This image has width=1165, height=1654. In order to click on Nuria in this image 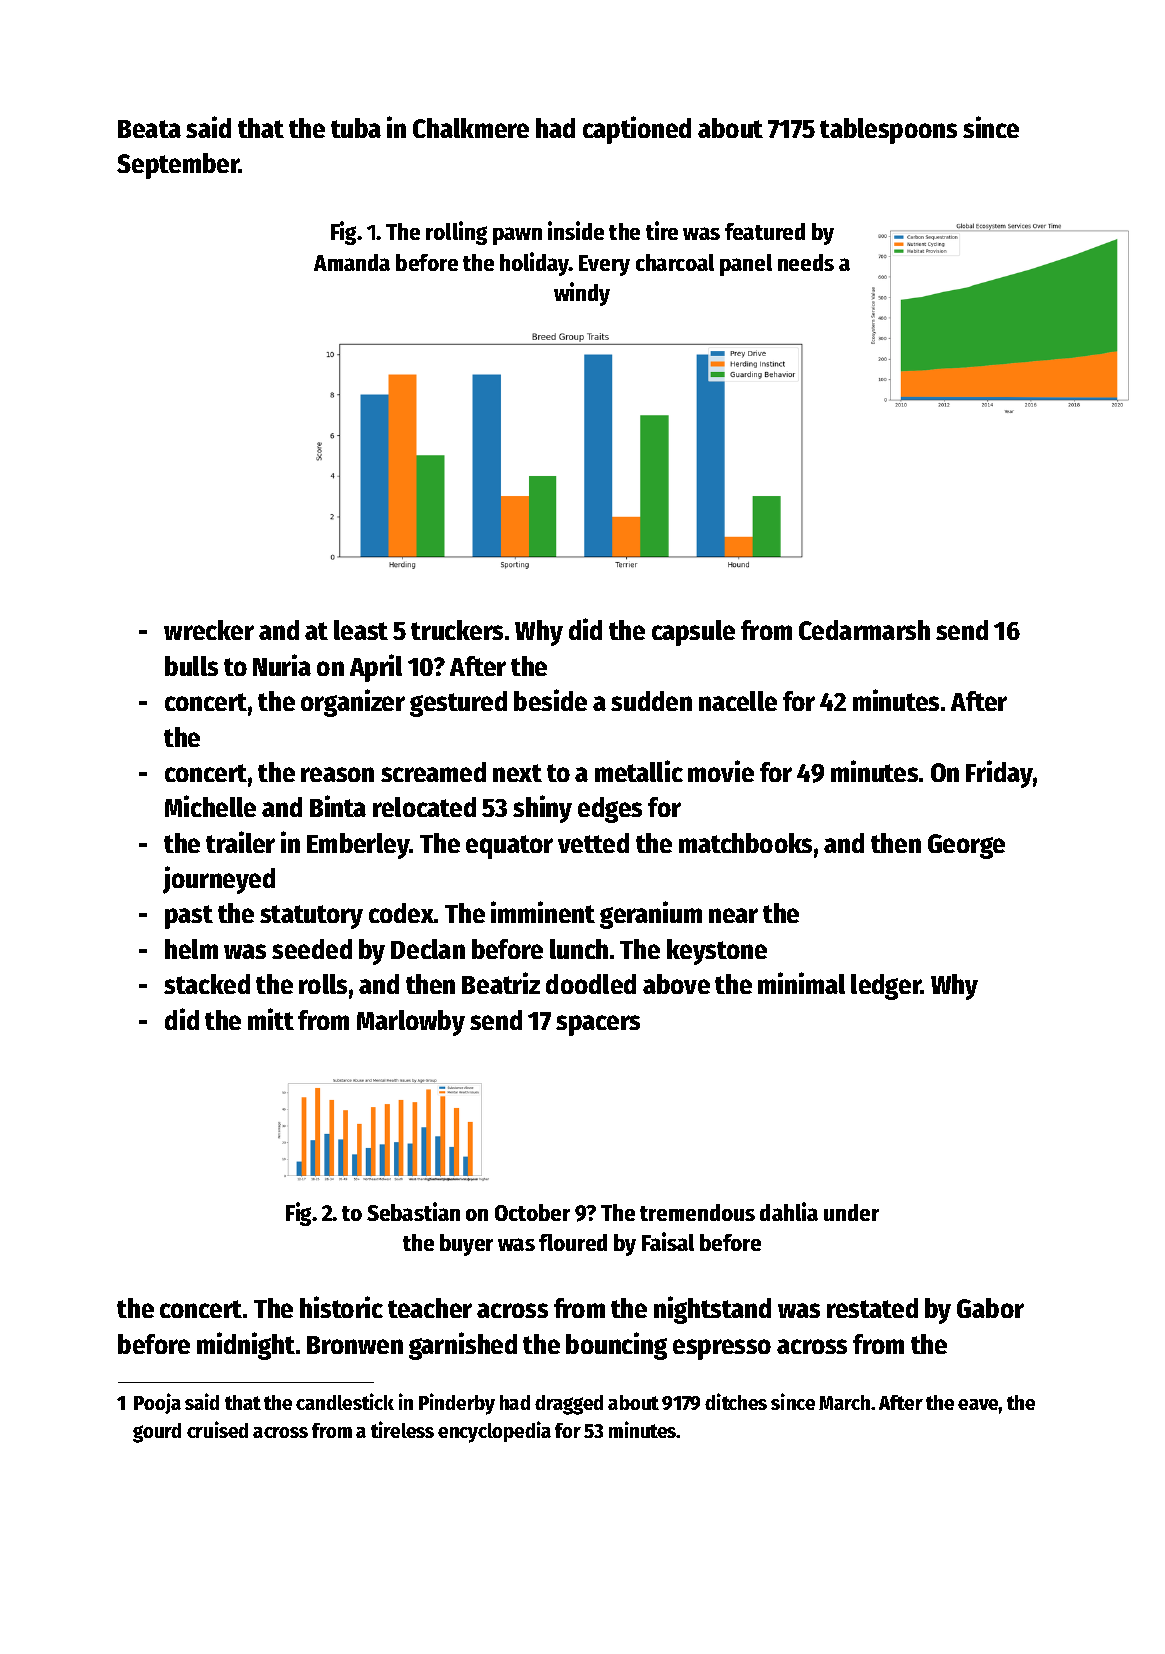, I will do `click(282, 665)`.
